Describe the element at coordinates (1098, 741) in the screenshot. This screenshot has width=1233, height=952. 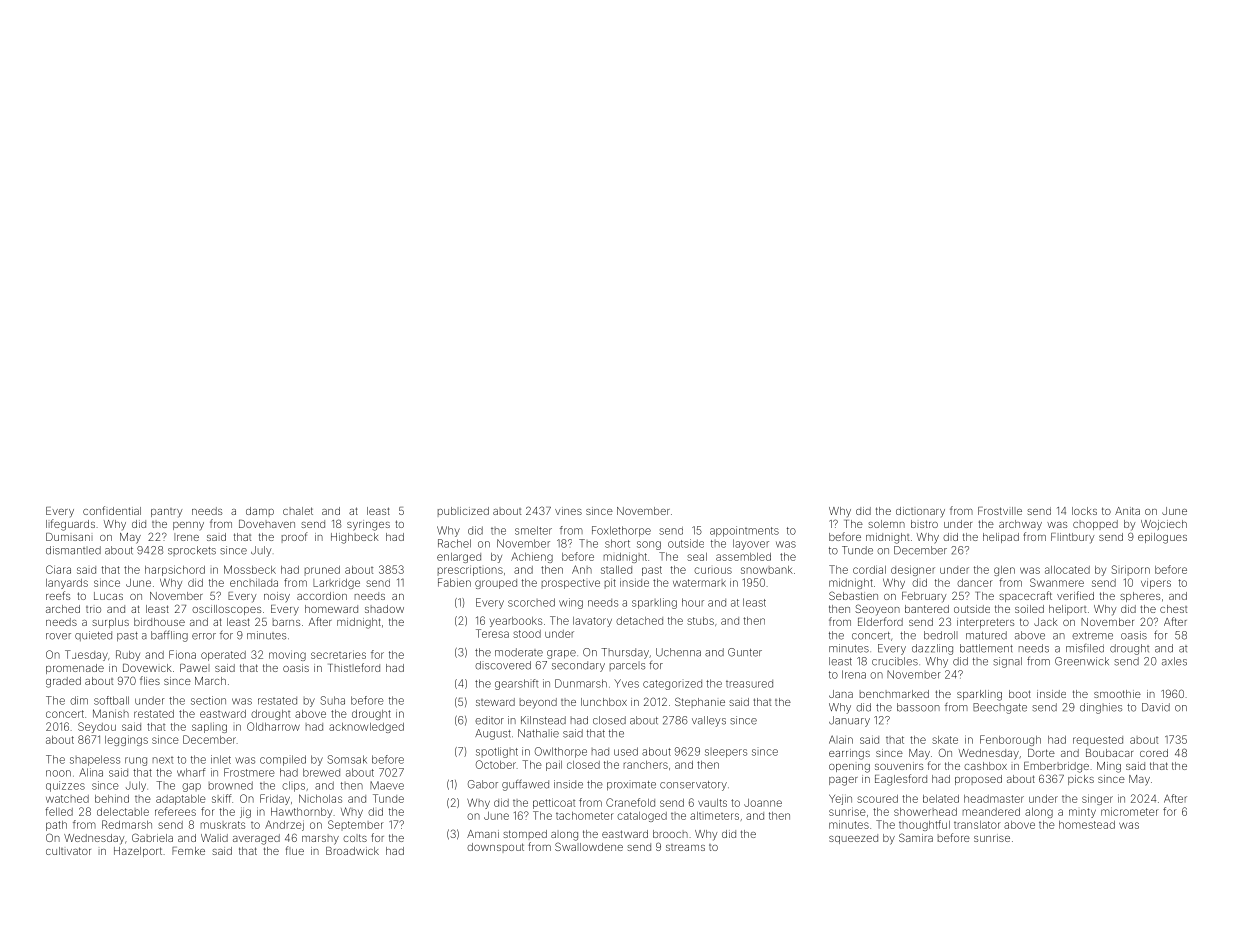
I see `requested` at that location.
